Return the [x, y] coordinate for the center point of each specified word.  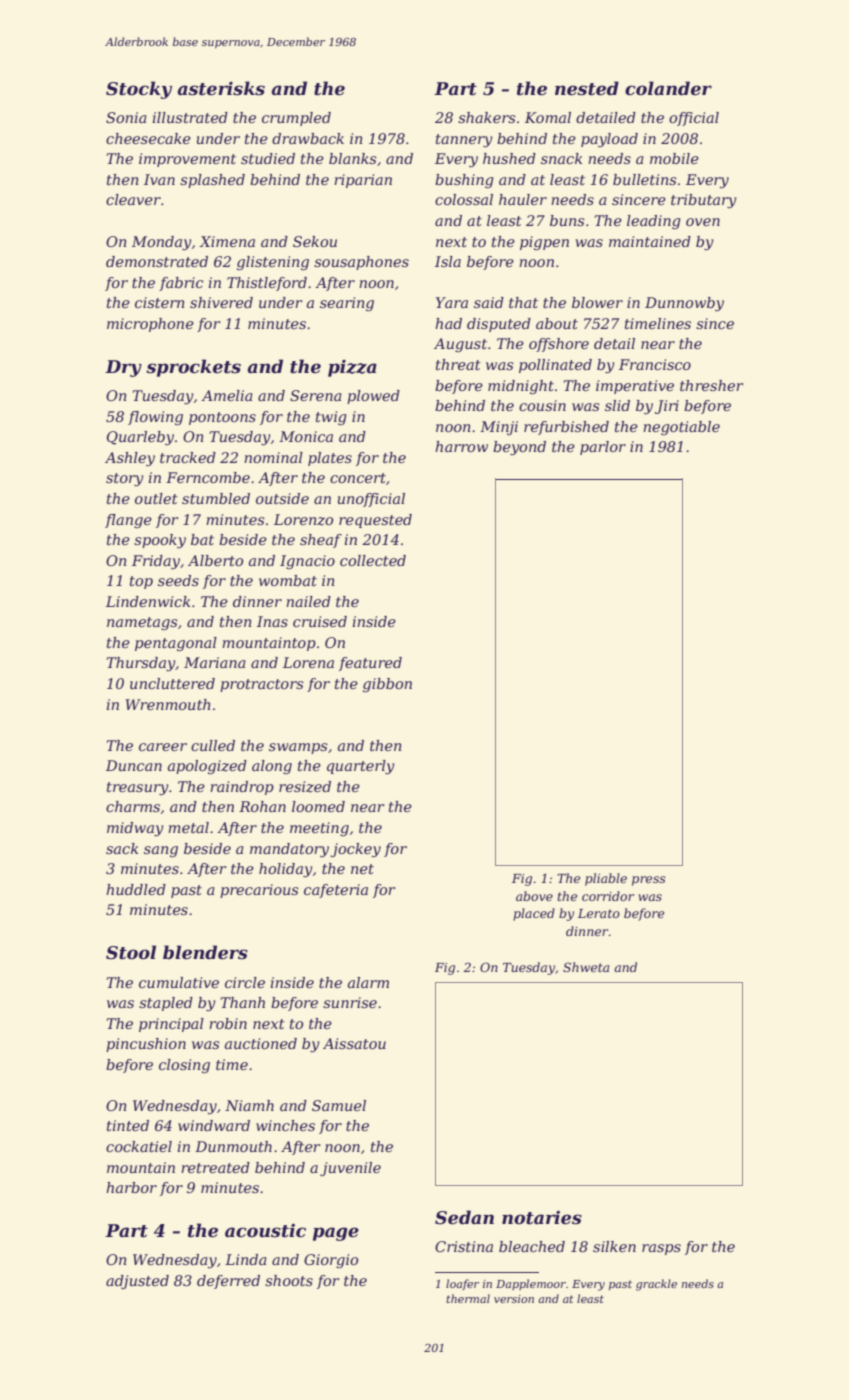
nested [587, 88]
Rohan [262, 806]
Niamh [249, 1105]
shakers [487, 117]
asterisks [221, 88]
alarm [368, 982]
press [649, 881]
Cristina [464, 1246]
